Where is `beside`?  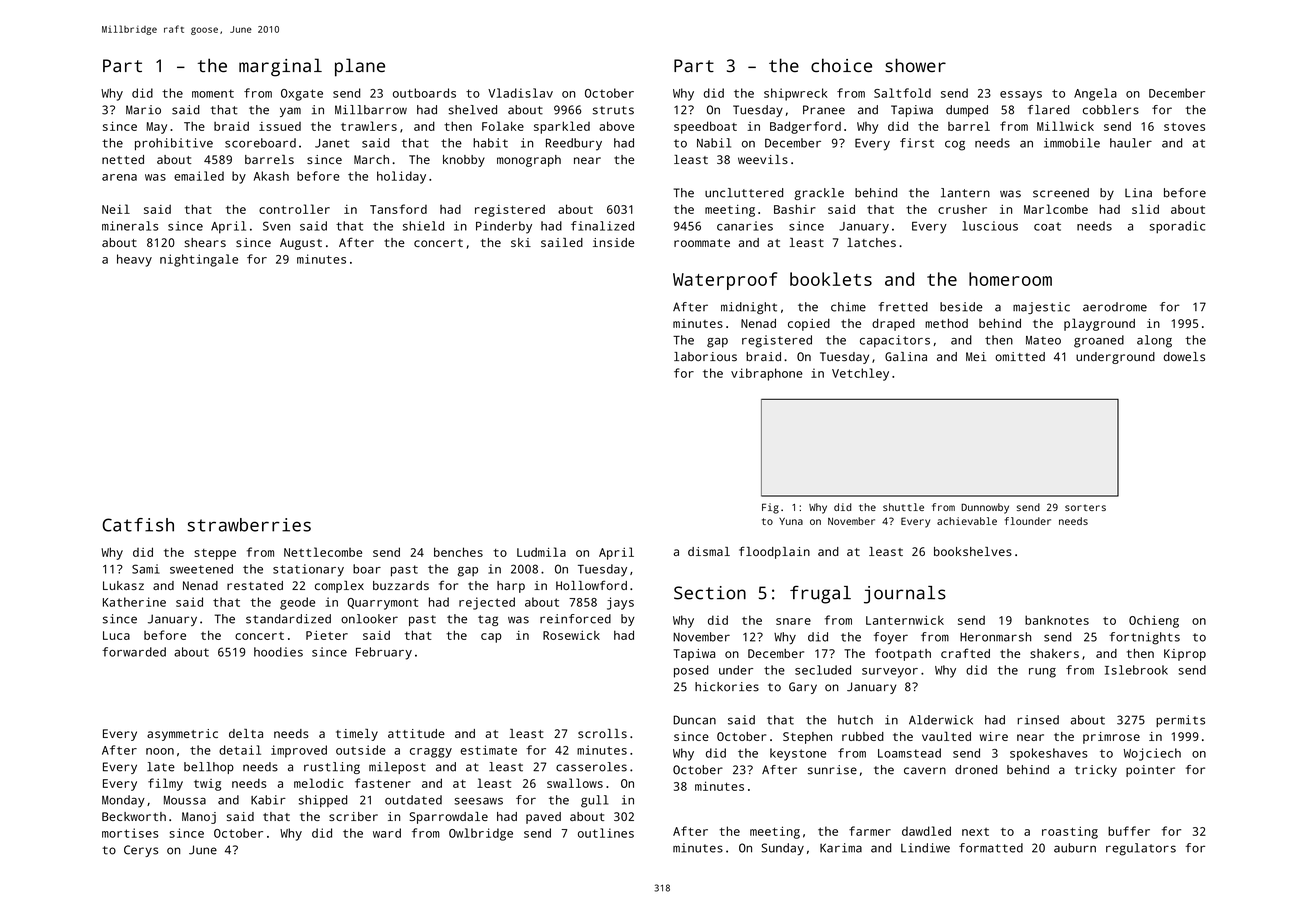
beside is located at coordinates (961, 307).
